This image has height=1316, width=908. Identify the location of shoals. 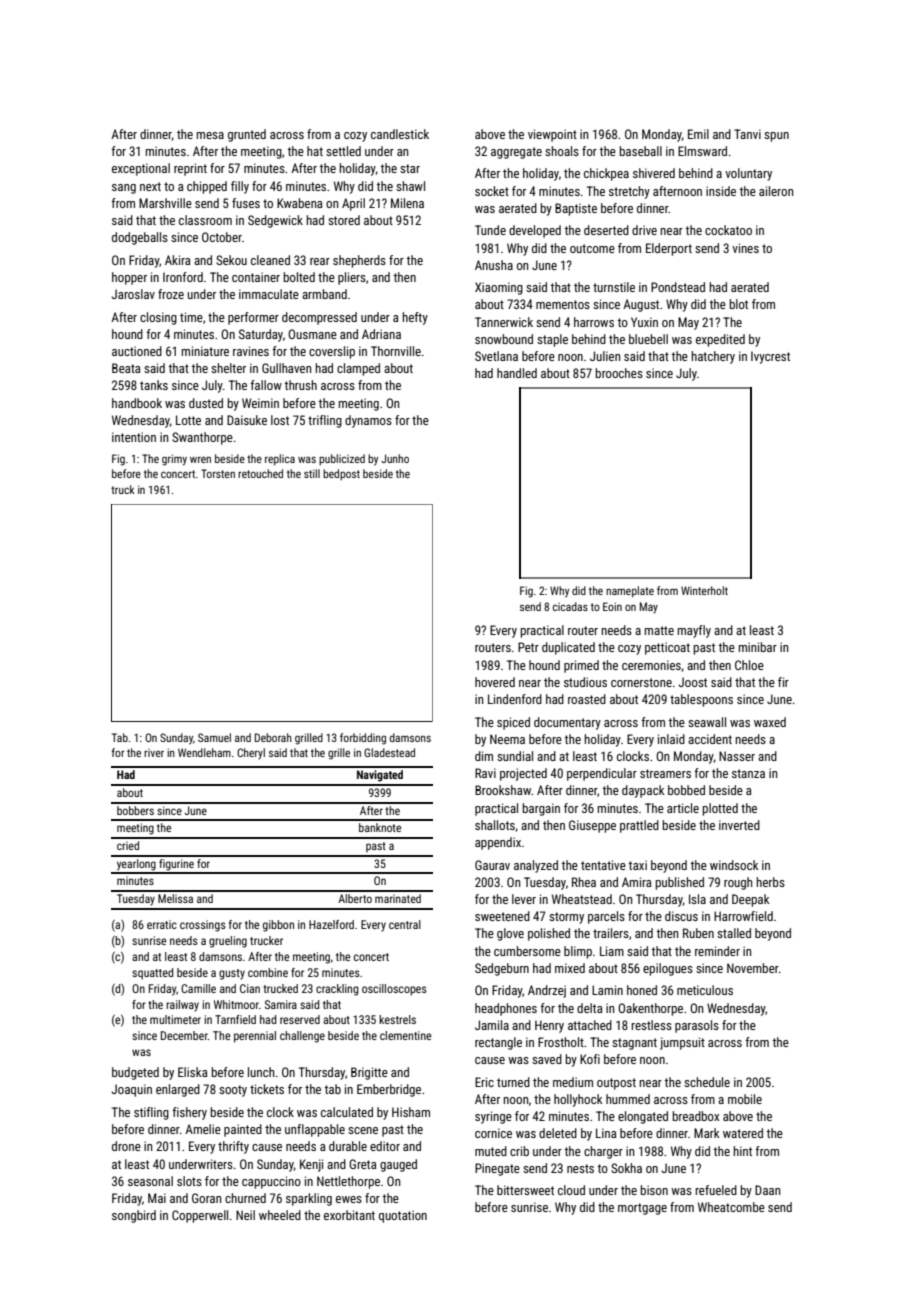
(562, 151).
